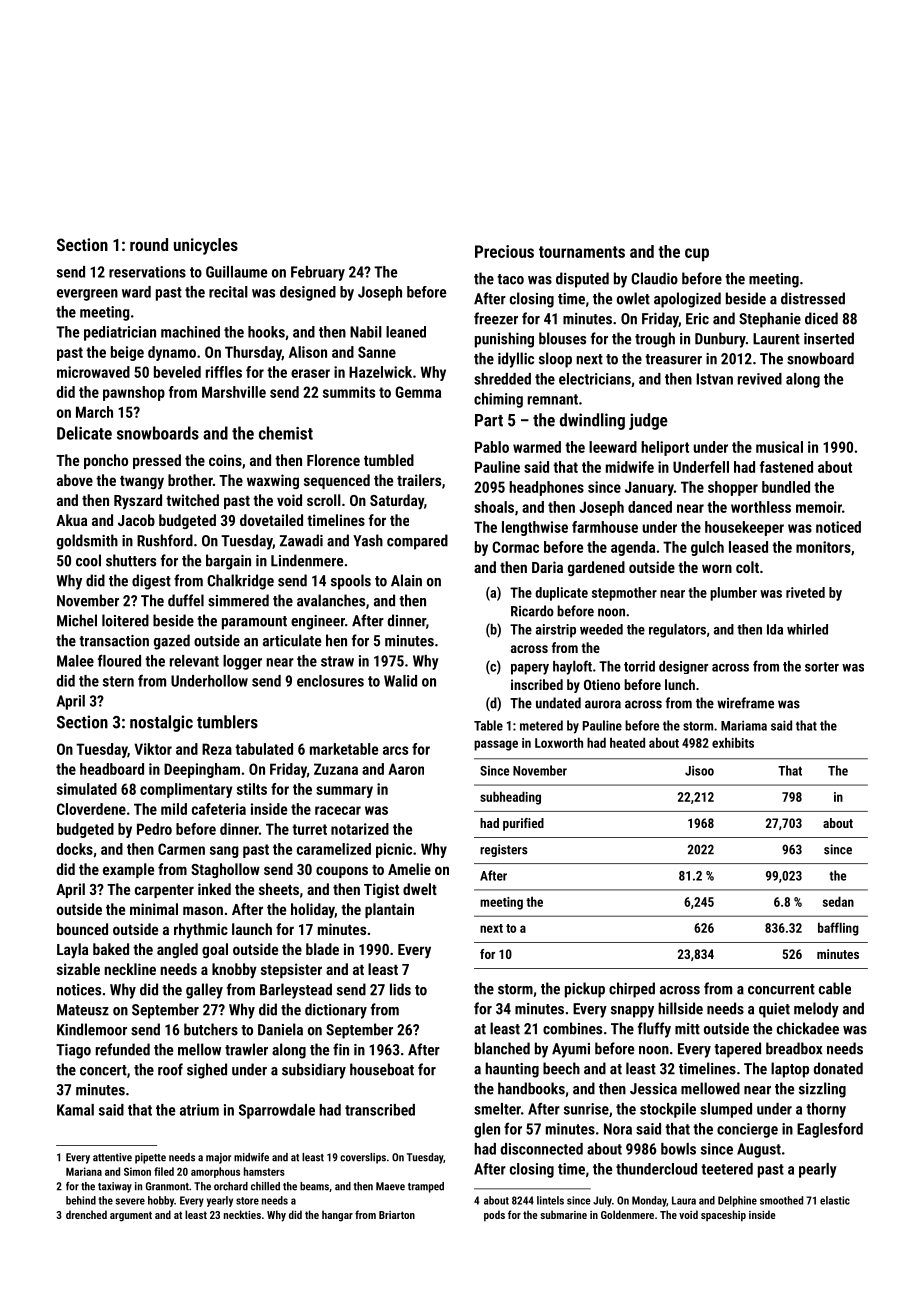 This document has height=1308, width=924. Describe the element at coordinates (504, 850) in the document. I see `registers` at that location.
